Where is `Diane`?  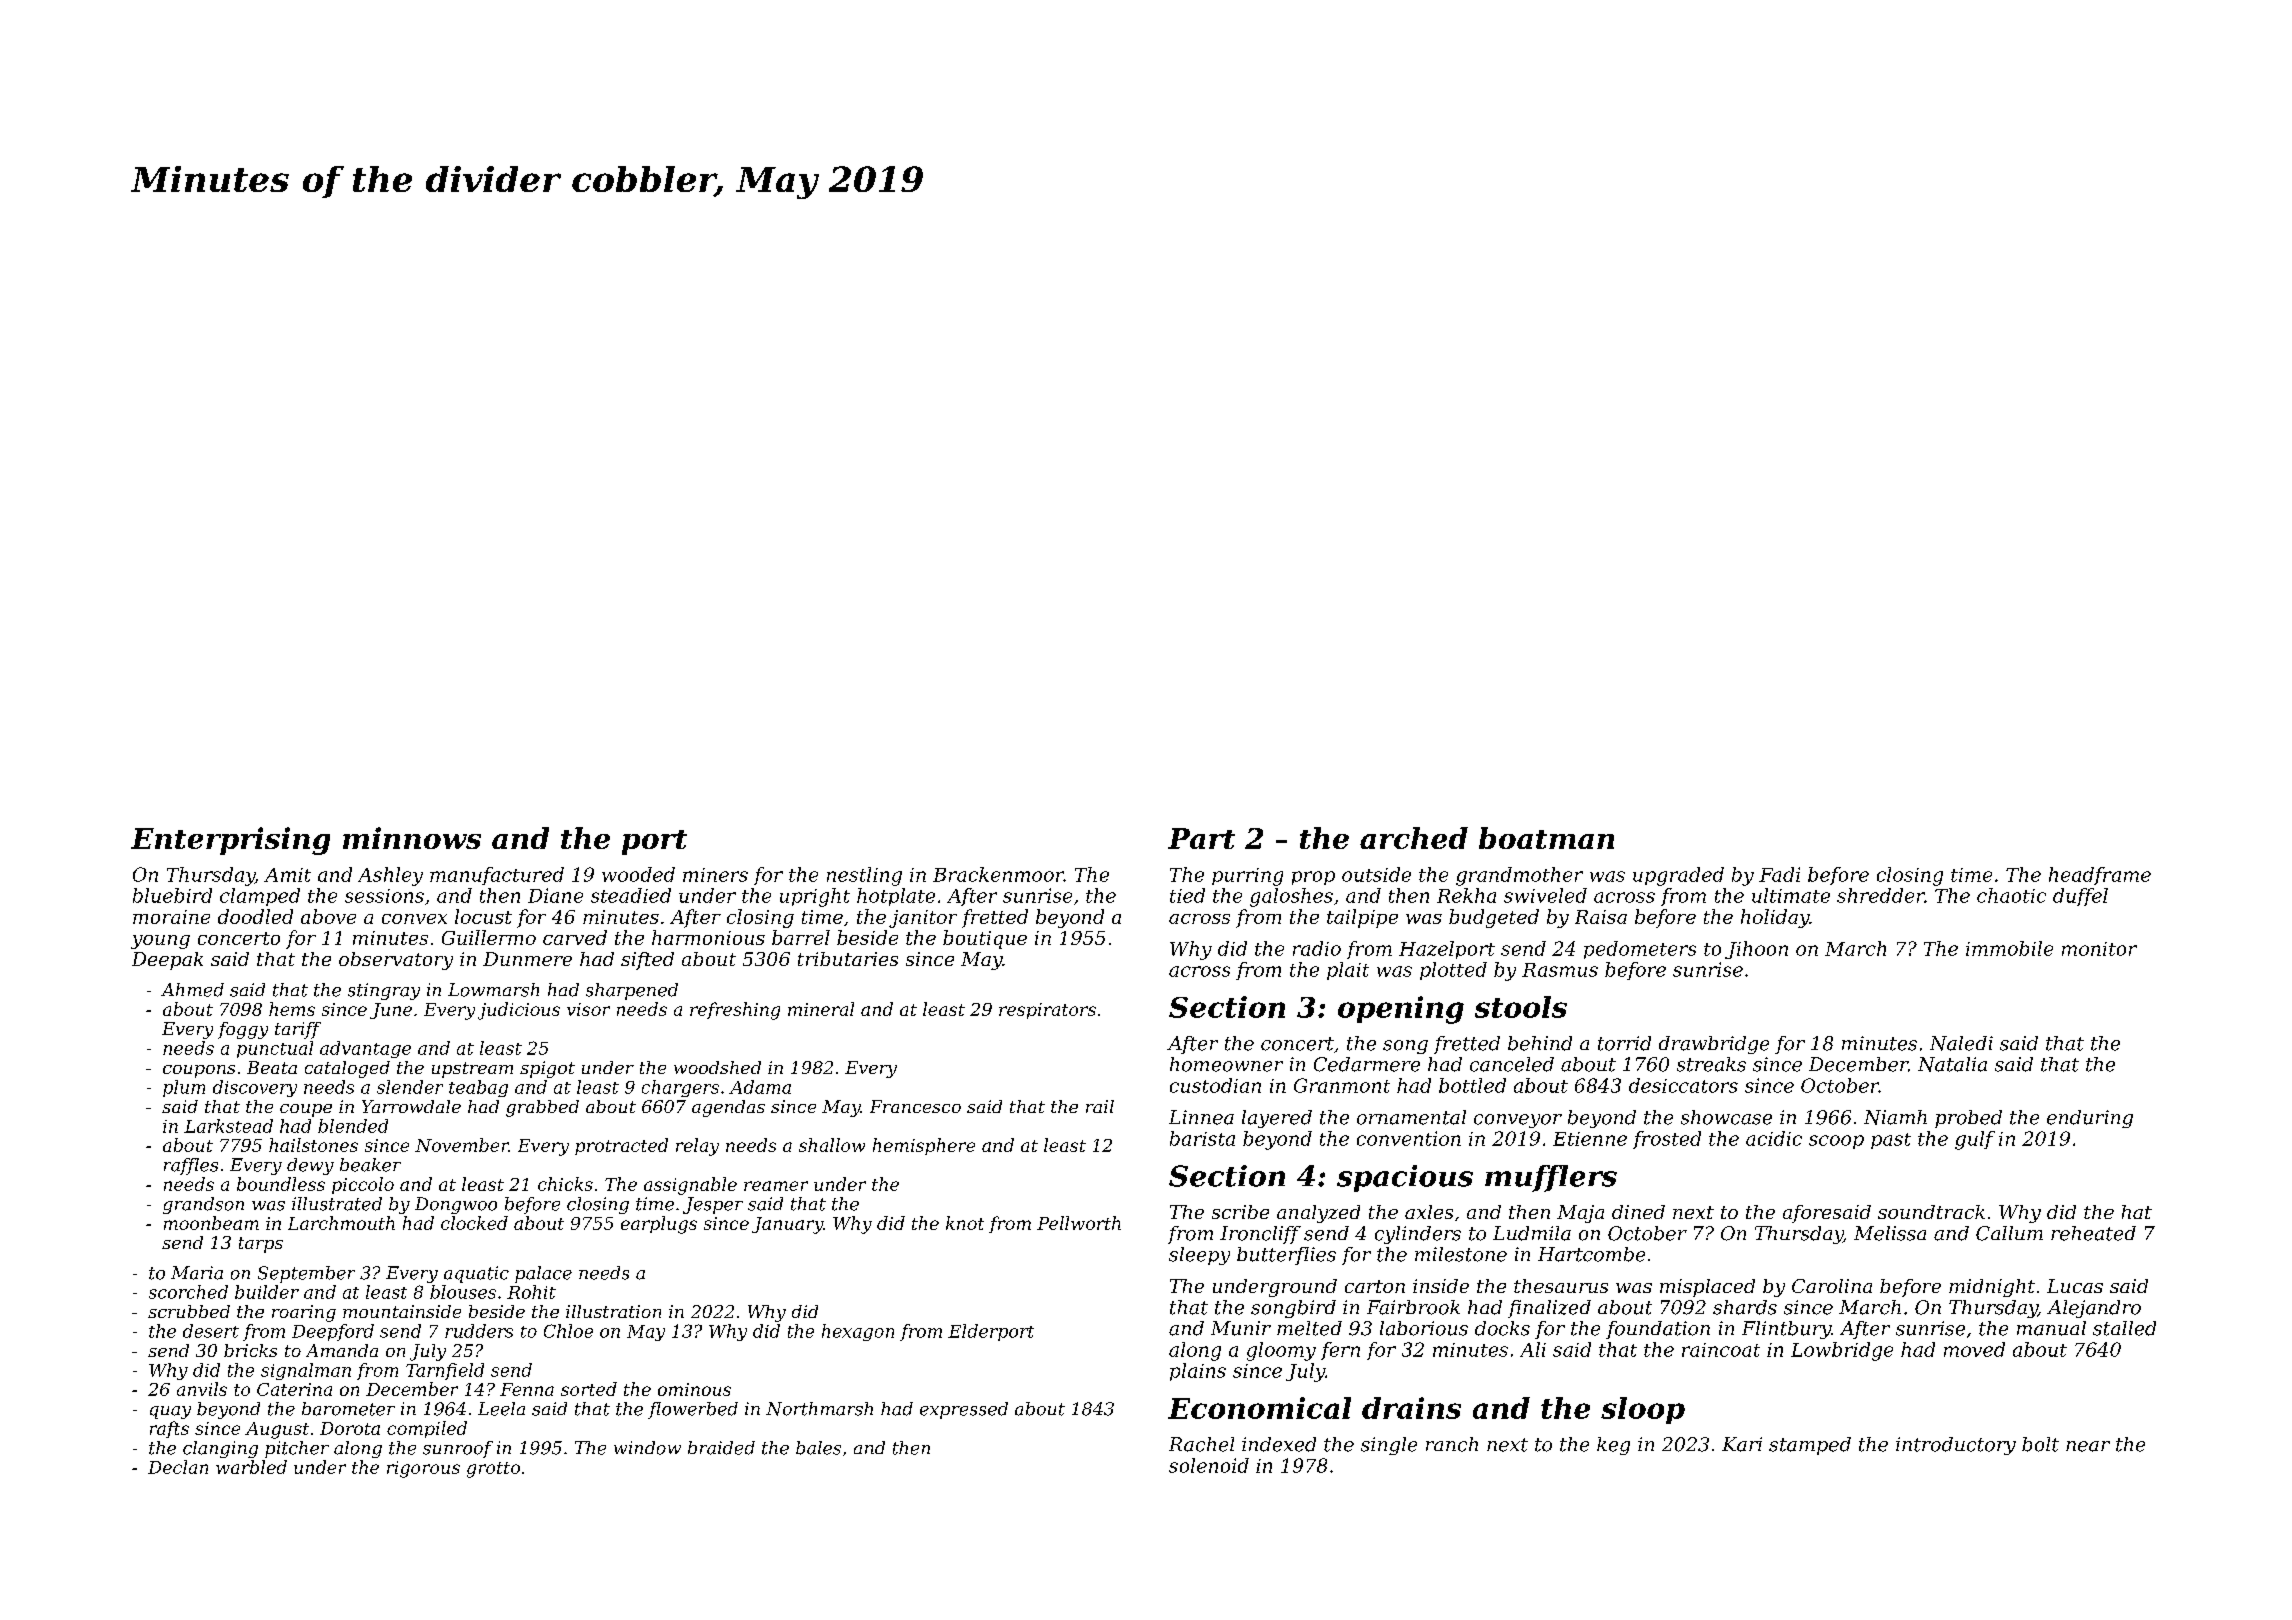
Diane is located at coordinates (555, 895).
